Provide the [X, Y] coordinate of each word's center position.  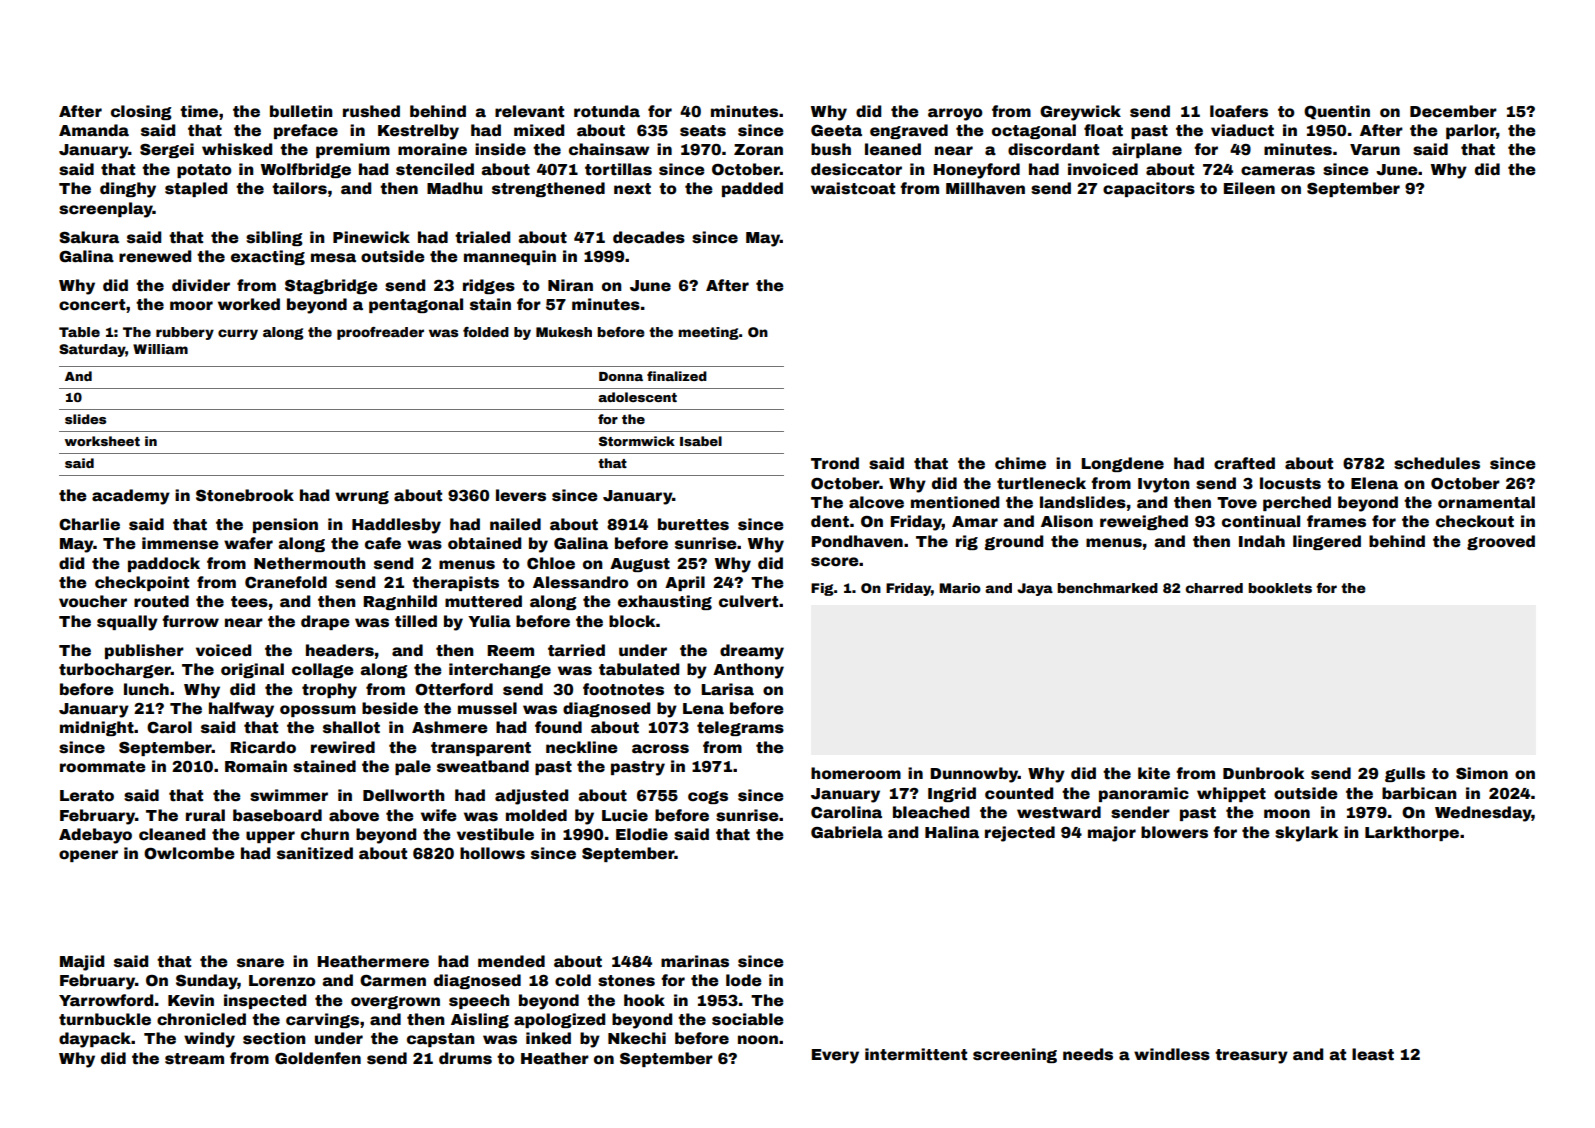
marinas [695, 961]
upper [270, 837]
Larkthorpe [1412, 833]
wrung [362, 497]
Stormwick [637, 441]
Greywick [1080, 113]
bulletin [301, 111]
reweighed [1144, 522]
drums [465, 1058]
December [1453, 111]
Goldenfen [318, 1058]
